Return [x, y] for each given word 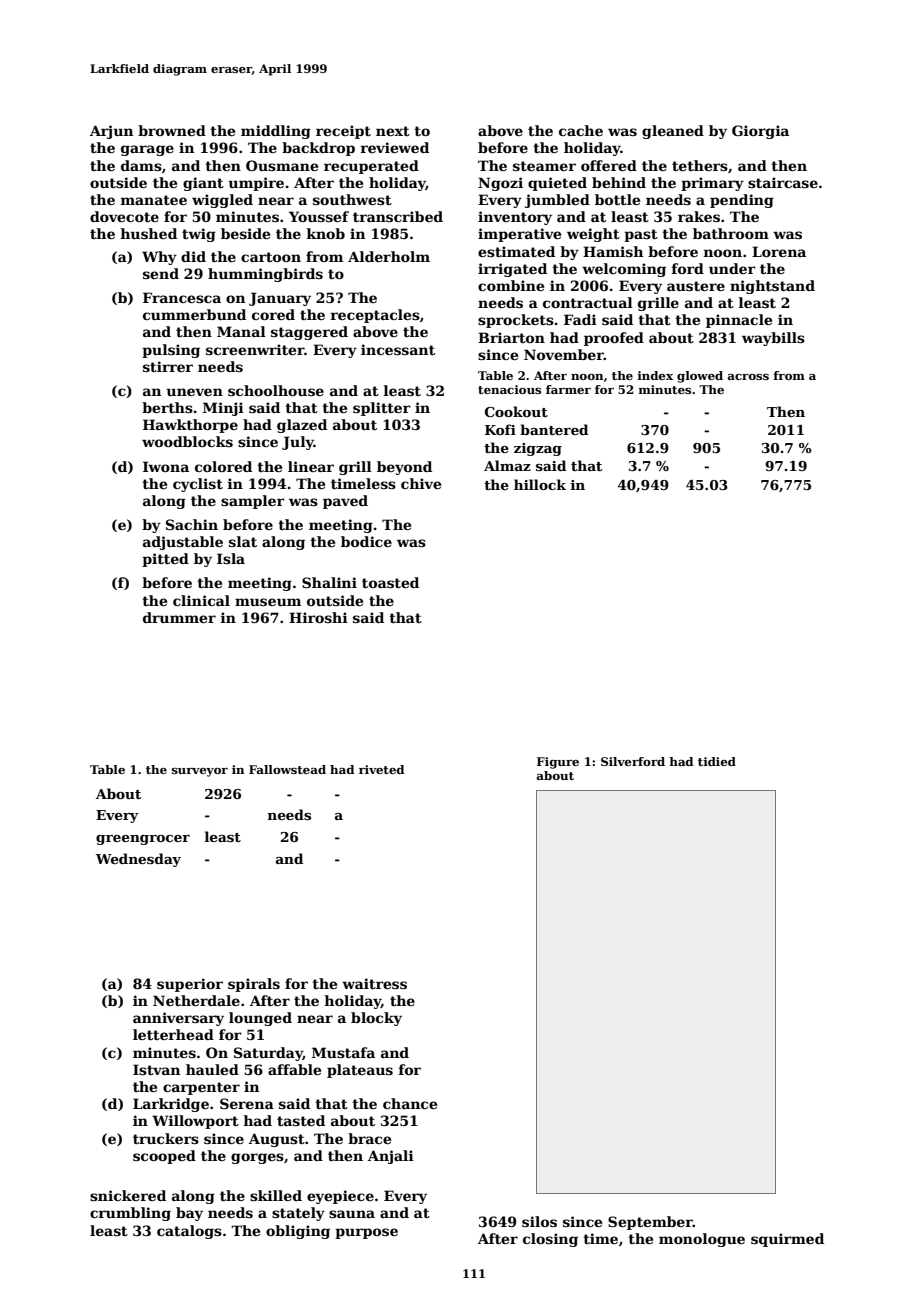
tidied [717, 761]
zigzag [538, 449]
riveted [382, 769]
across [748, 377]
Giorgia [760, 132]
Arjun [111, 132]
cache [581, 130]
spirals [254, 985]
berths [167, 407]
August [277, 1140]
